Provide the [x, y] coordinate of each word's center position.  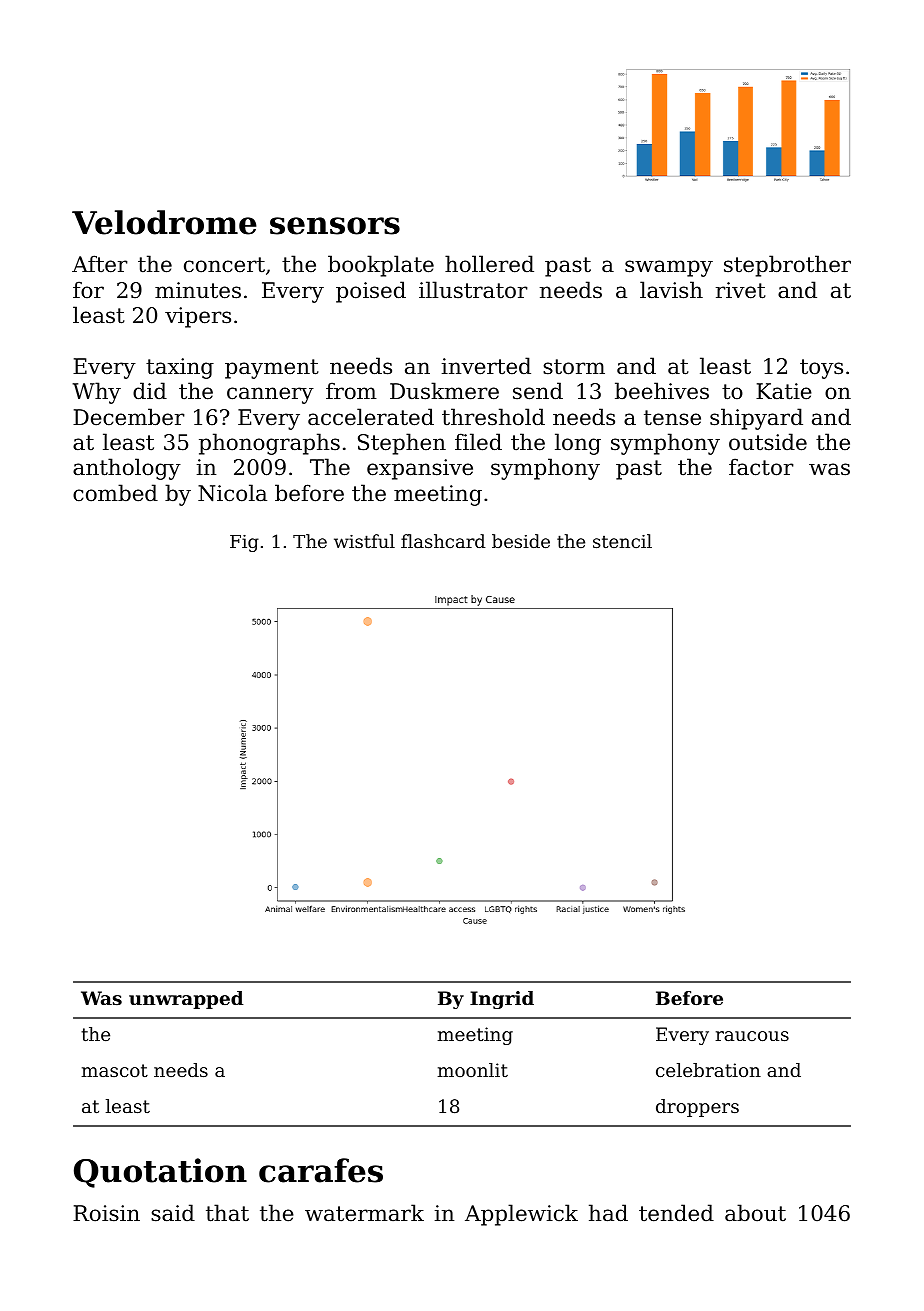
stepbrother [787, 266]
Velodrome [164, 222]
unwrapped [186, 1000]
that [227, 1213]
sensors [335, 226]
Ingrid [502, 1000]
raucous [752, 1036]
